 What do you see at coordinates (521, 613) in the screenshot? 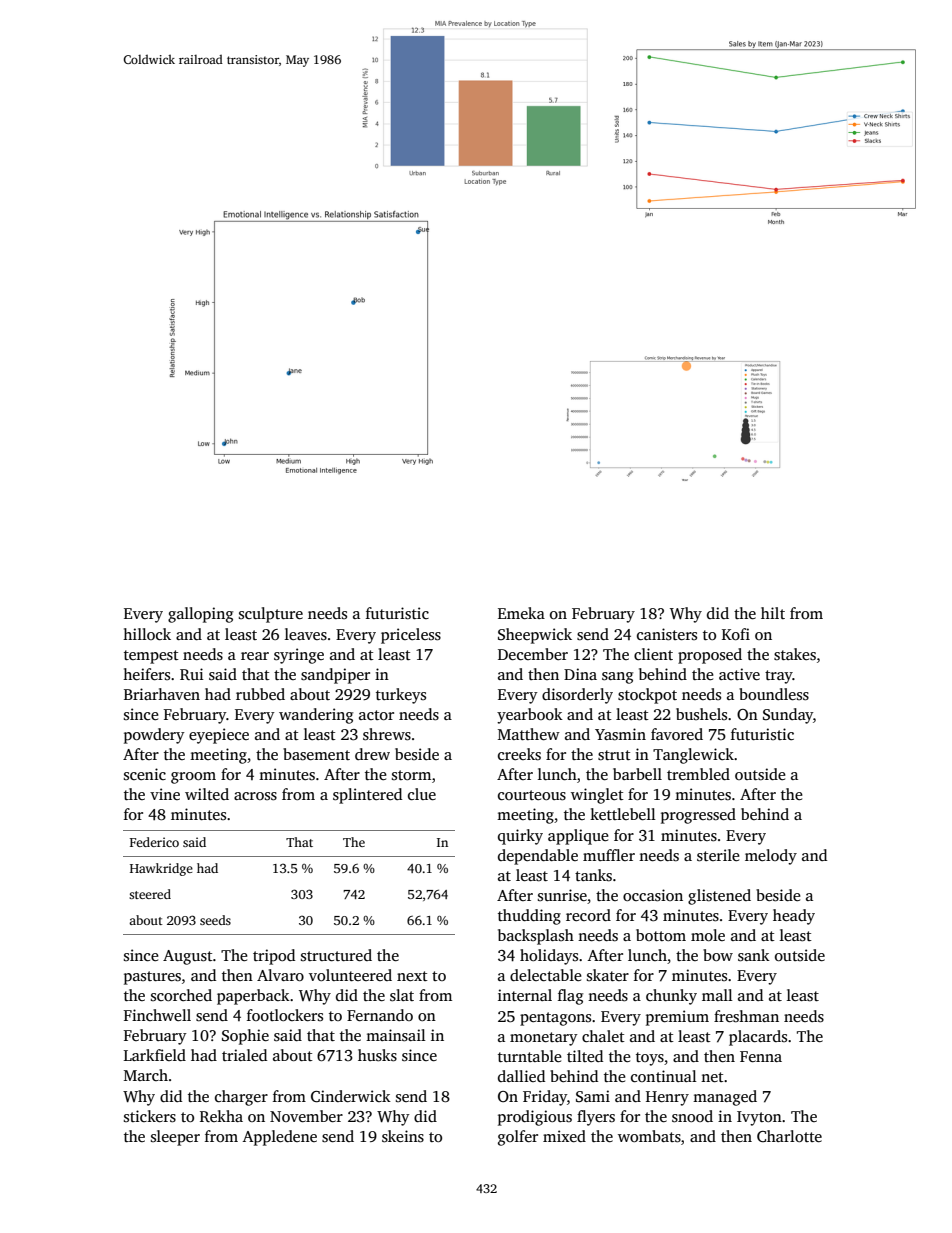
I see `Emeka` at bounding box center [521, 613].
